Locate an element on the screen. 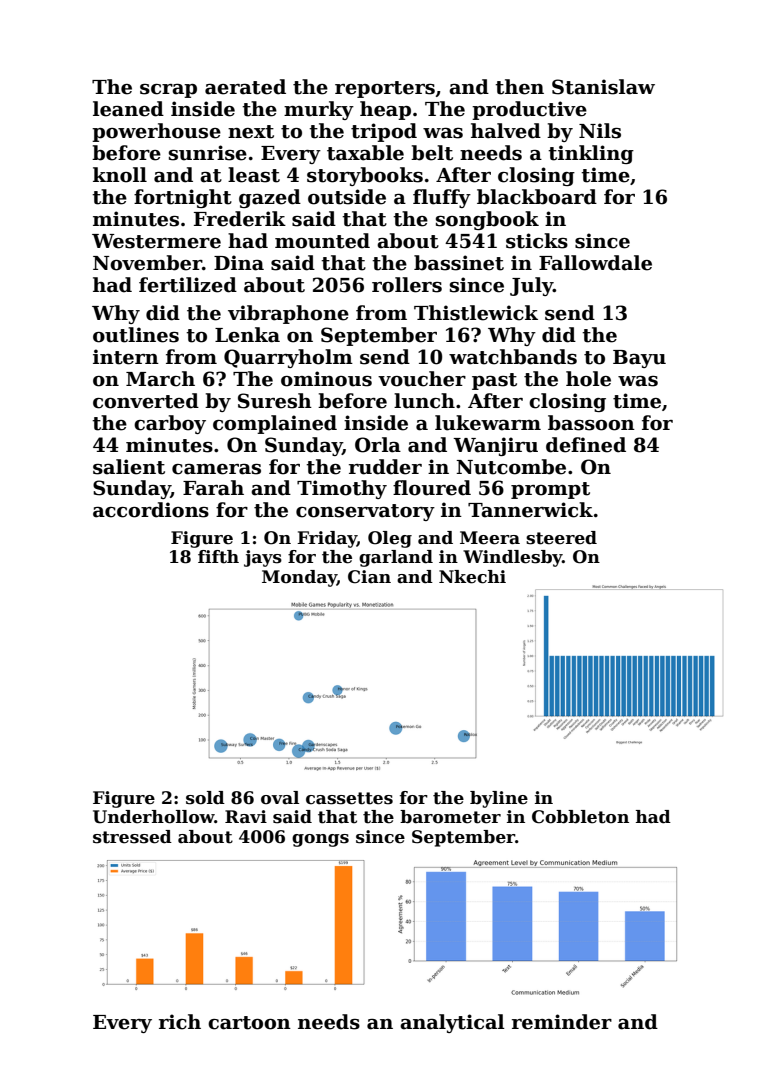 The height and width of the screenshot is (1090, 768). intern is located at coordinates (126, 357).
